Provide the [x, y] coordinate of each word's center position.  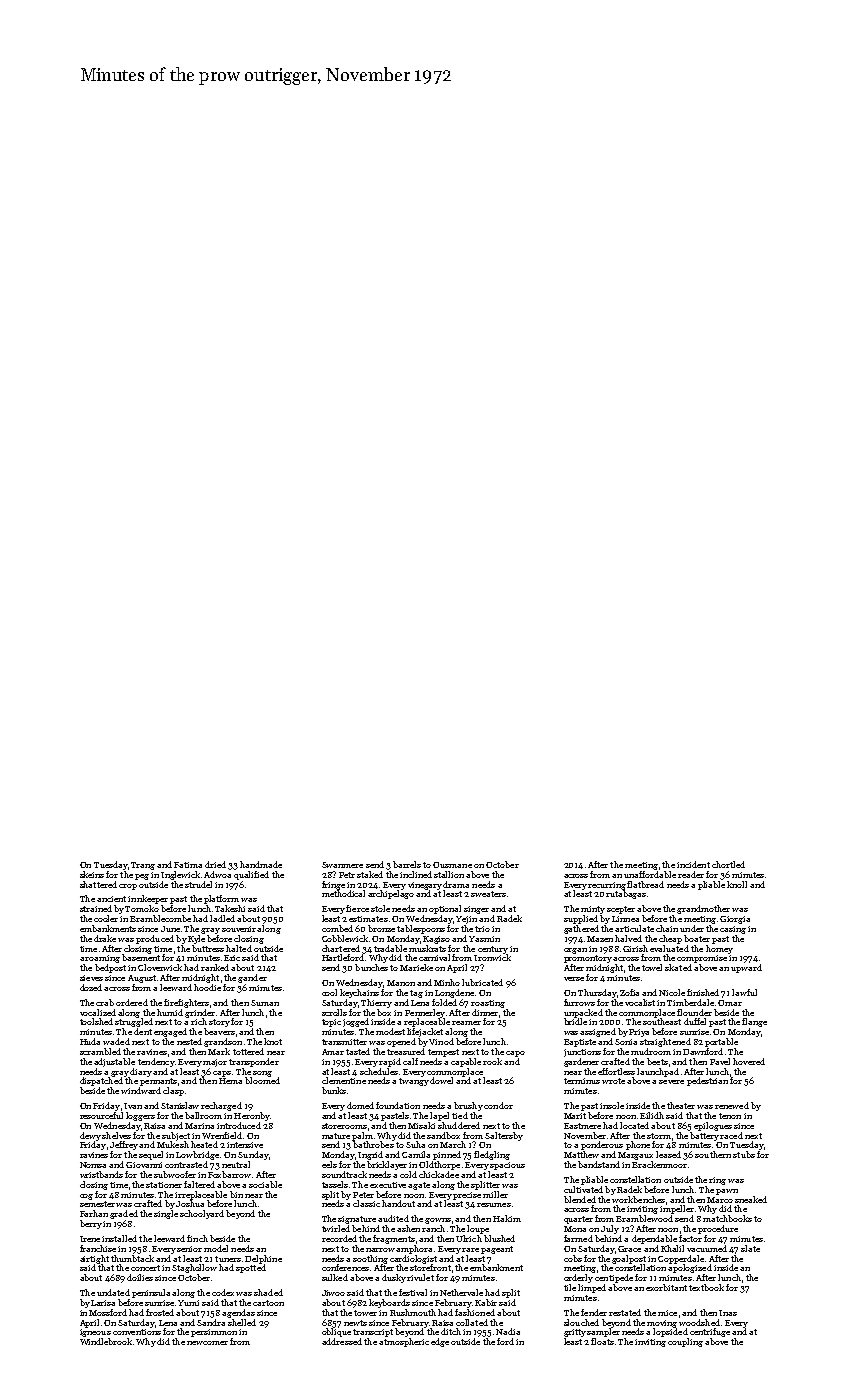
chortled [728, 864]
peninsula [151, 1293]
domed [360, 1105]
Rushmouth [413, 1312]
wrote [613, 1081]
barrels [407, 864]
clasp [173, 1091]
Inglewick [180, 875]
